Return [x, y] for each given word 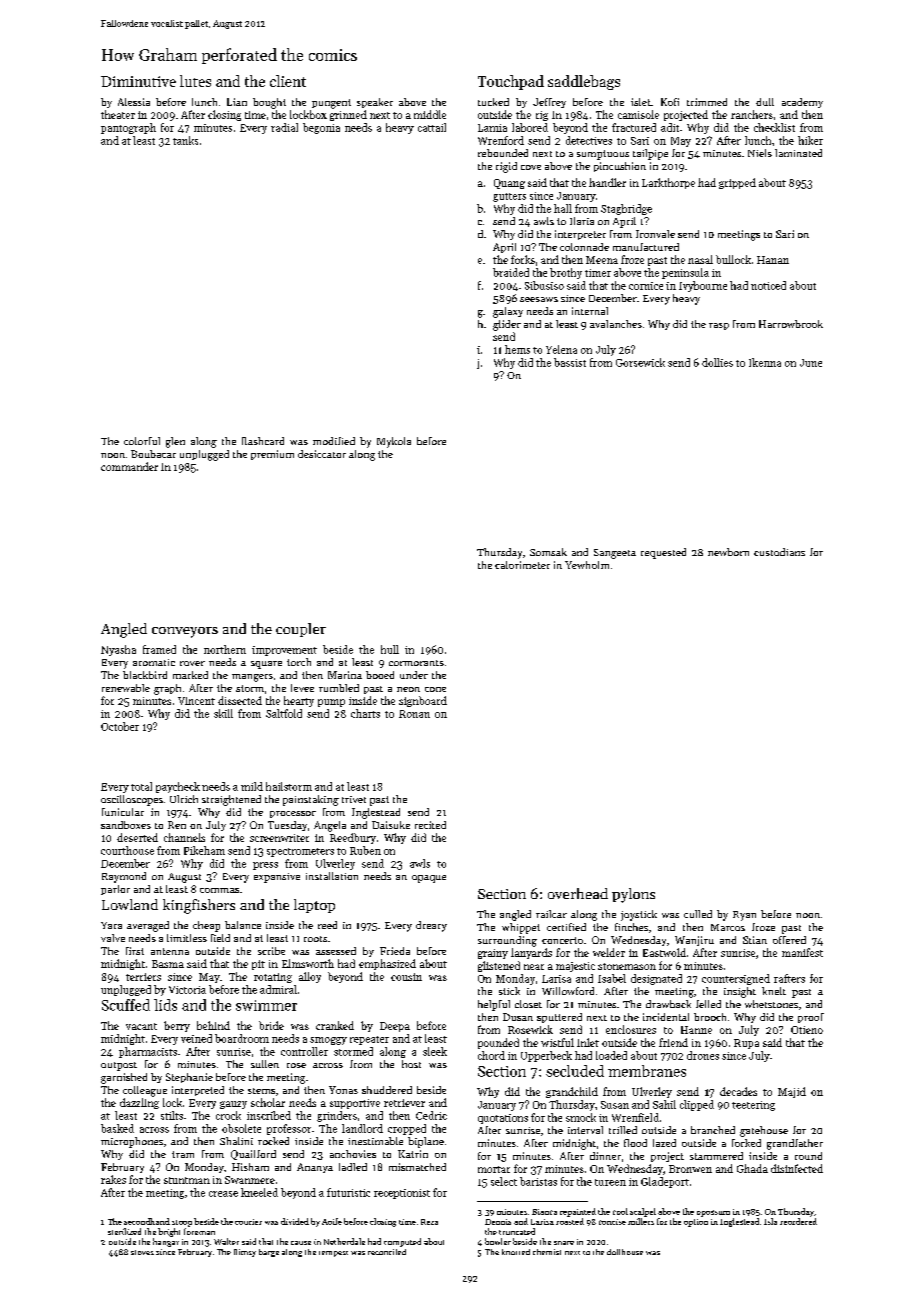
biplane [426, 1142]
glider [507, 325]
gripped [737, 183]
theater [118, 114]
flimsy [245, 1253]
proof [811, 1018]
